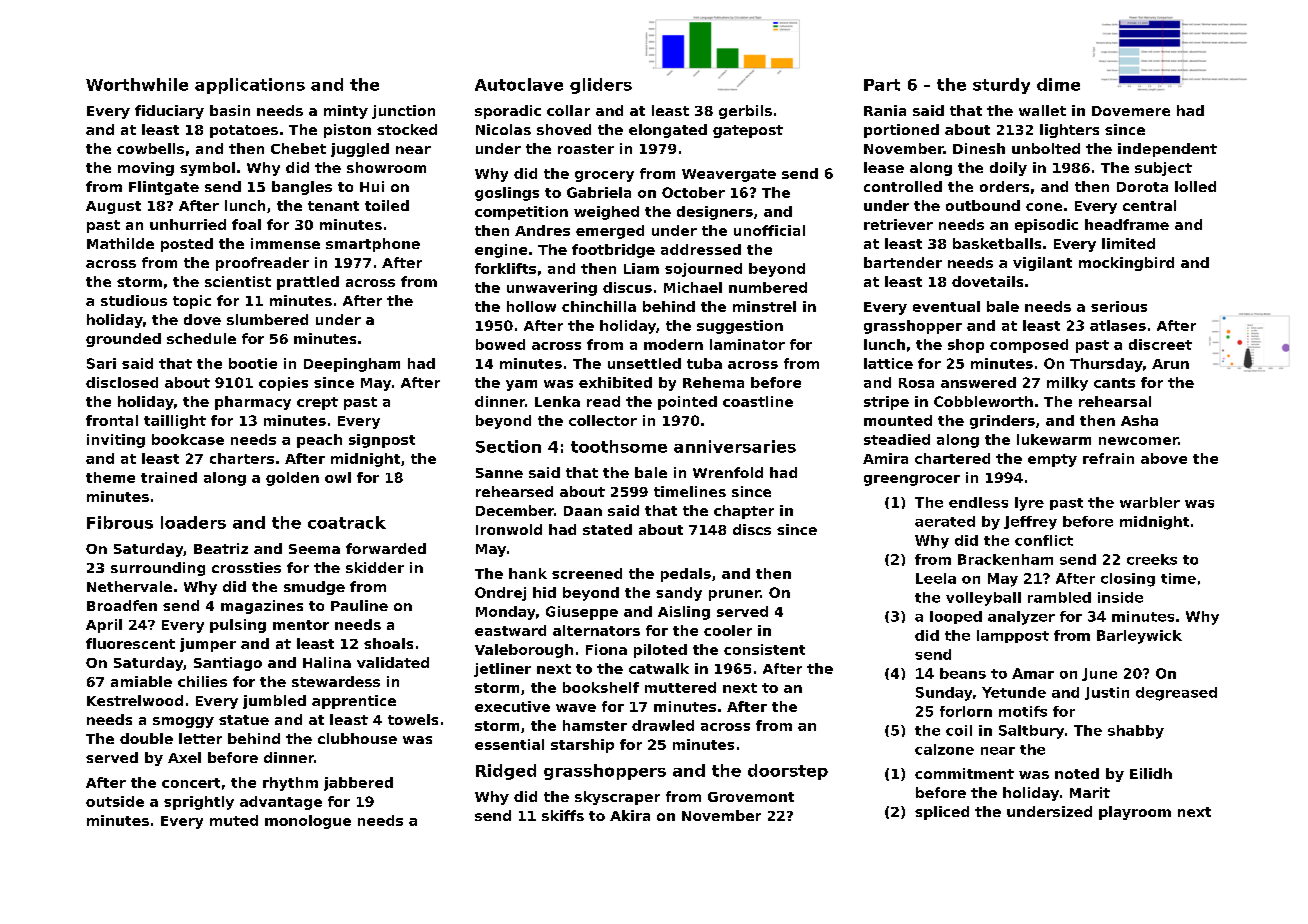 This screenshot has height=924, width=1308. Describe the element at coordinates (301, 625) in the screenshot. I see `mentor` at that location.
